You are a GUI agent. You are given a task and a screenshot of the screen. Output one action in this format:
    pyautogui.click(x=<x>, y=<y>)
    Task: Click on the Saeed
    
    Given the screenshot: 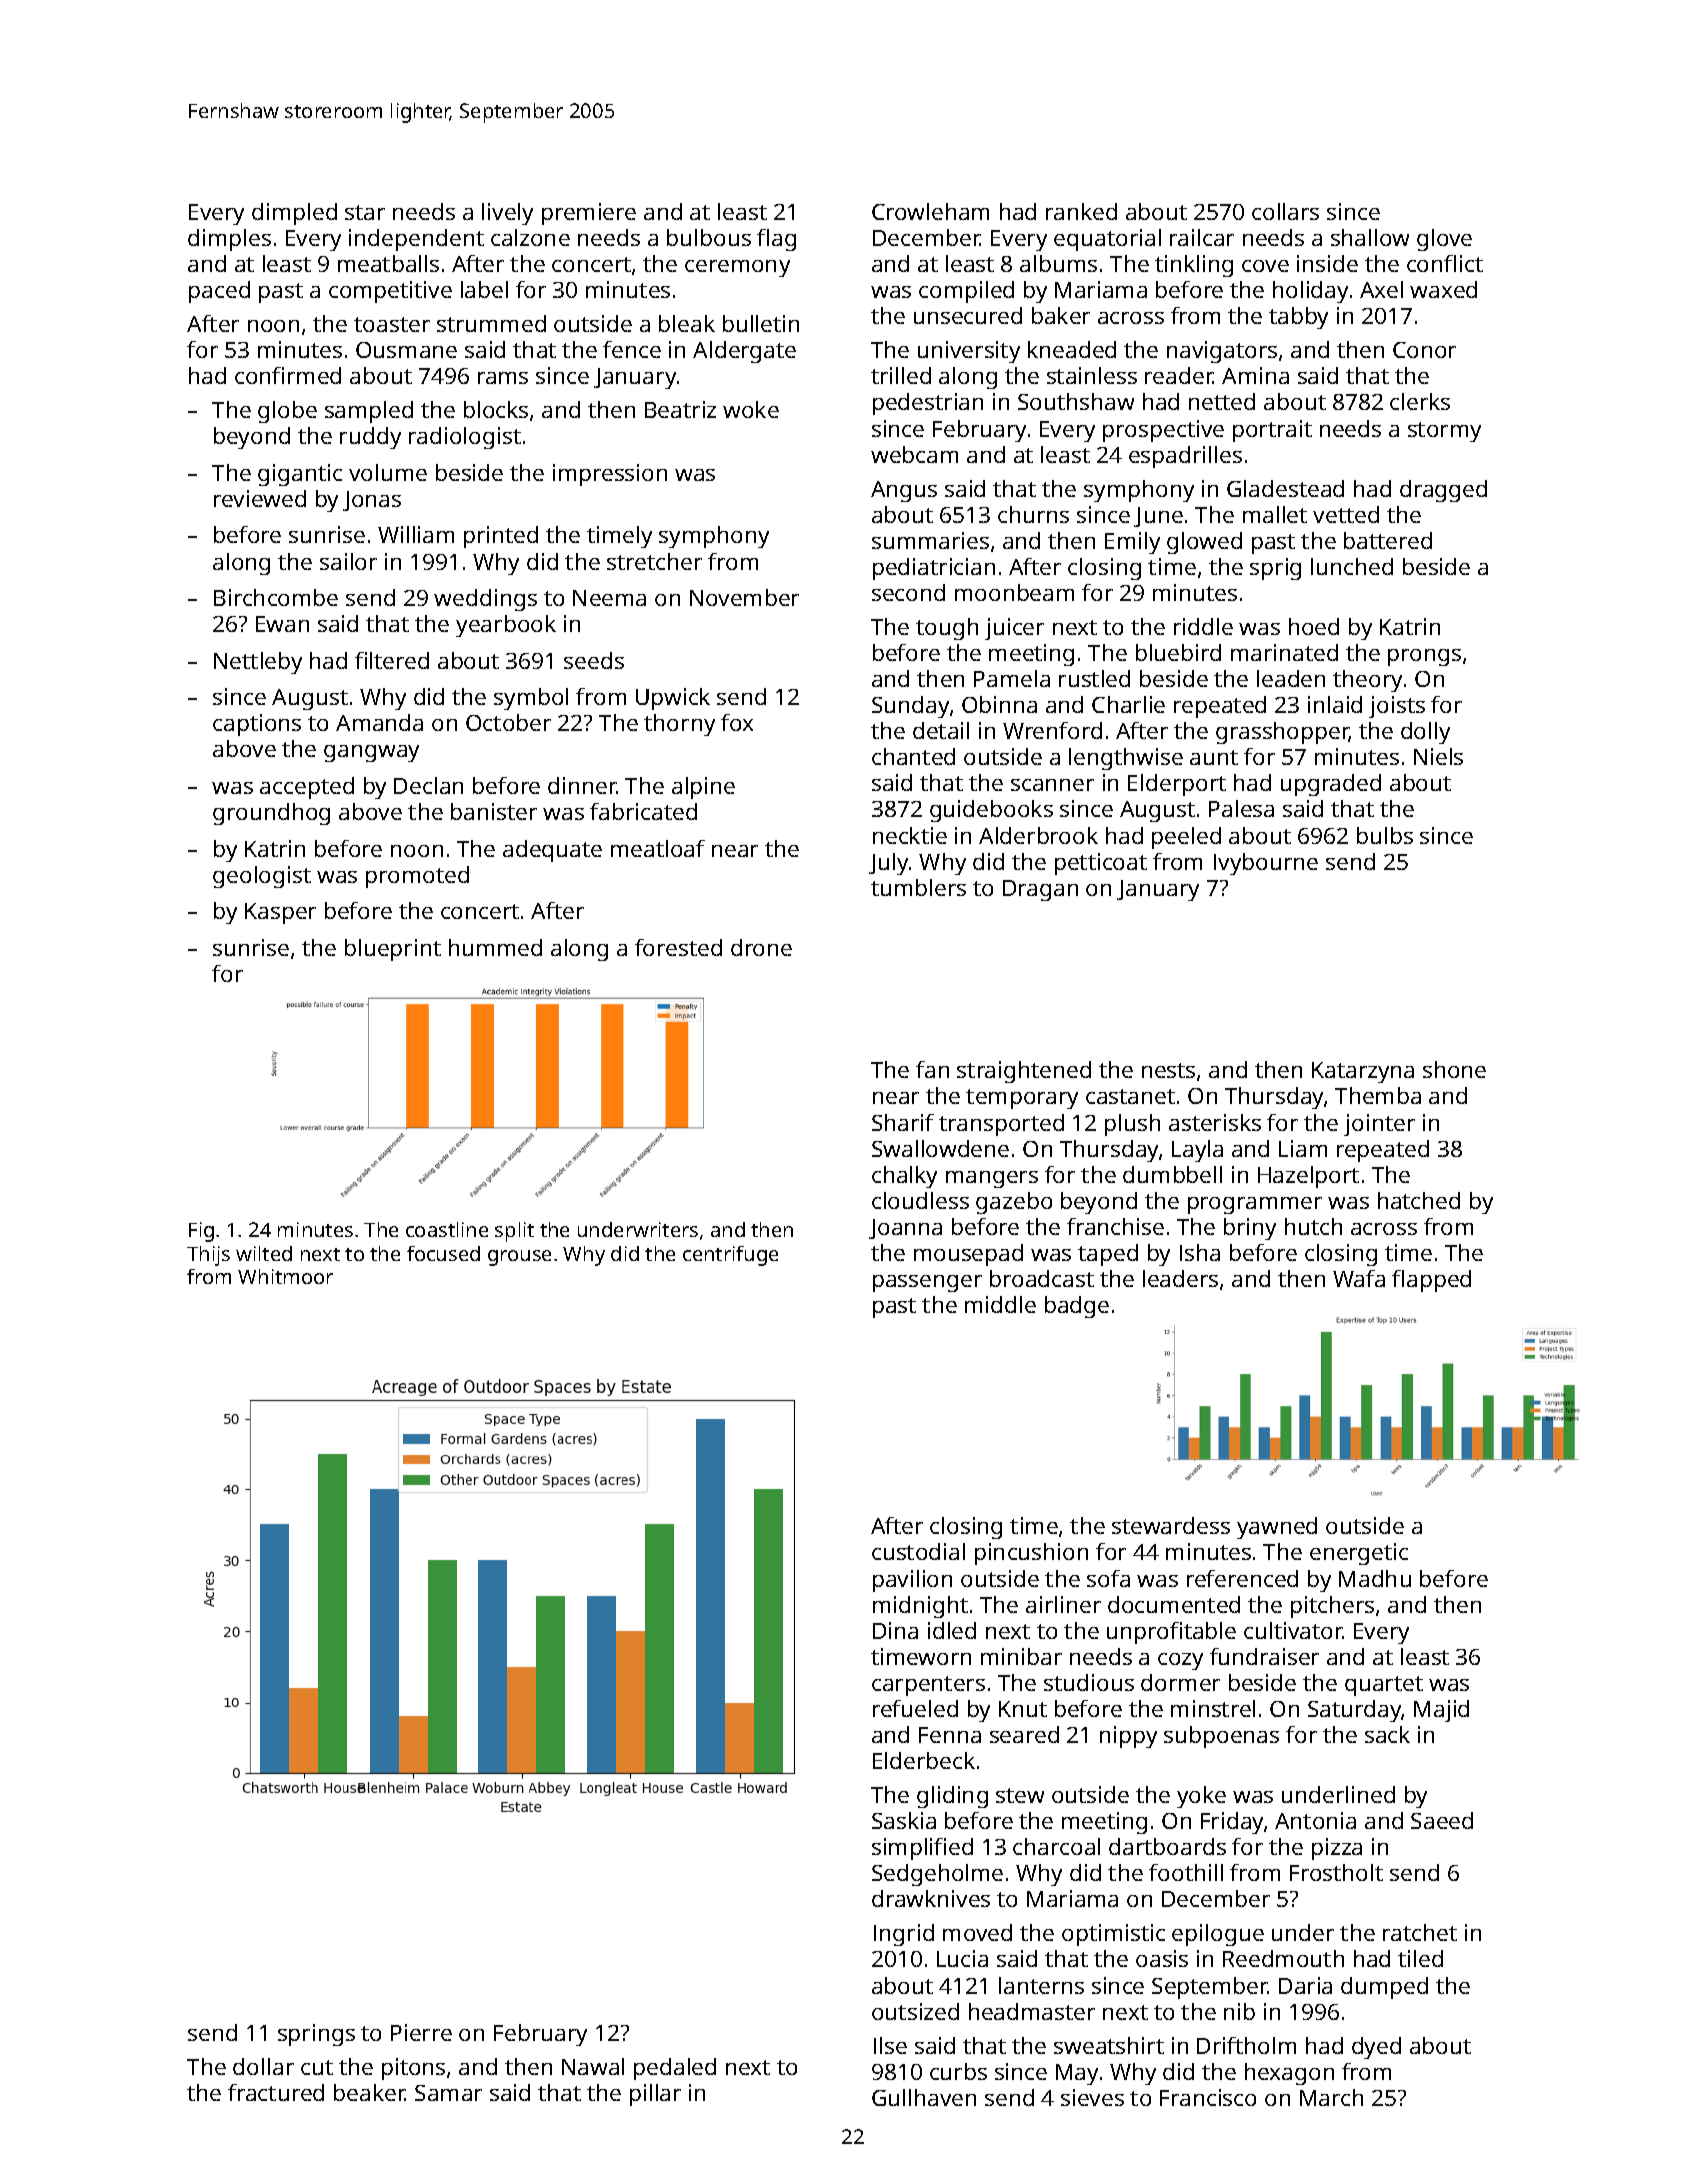 What is the action you would take?
    pyautogui.click(x=1442, y=1820)
